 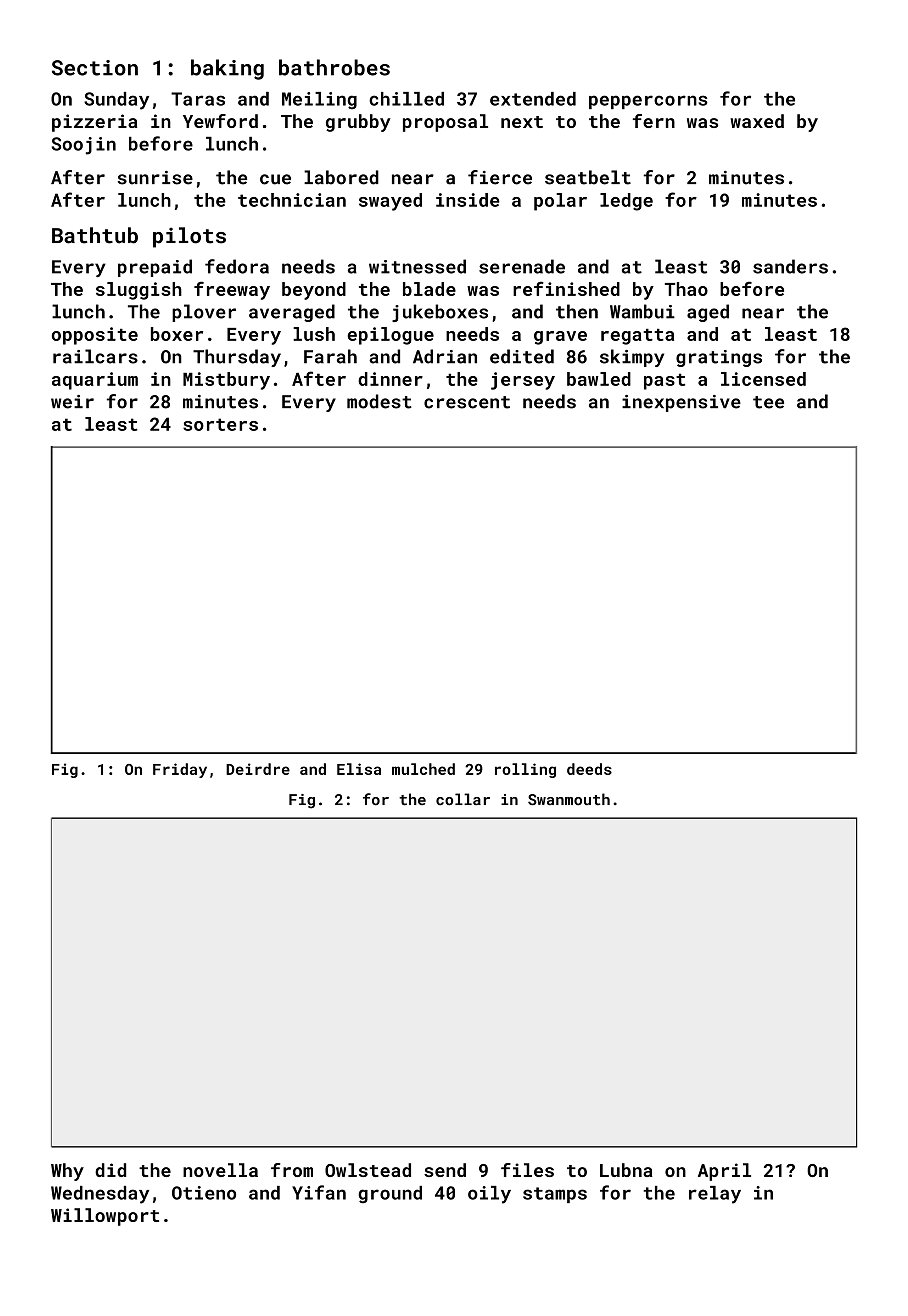 I want to click on bathrobes, so click(x=334, y=67).
